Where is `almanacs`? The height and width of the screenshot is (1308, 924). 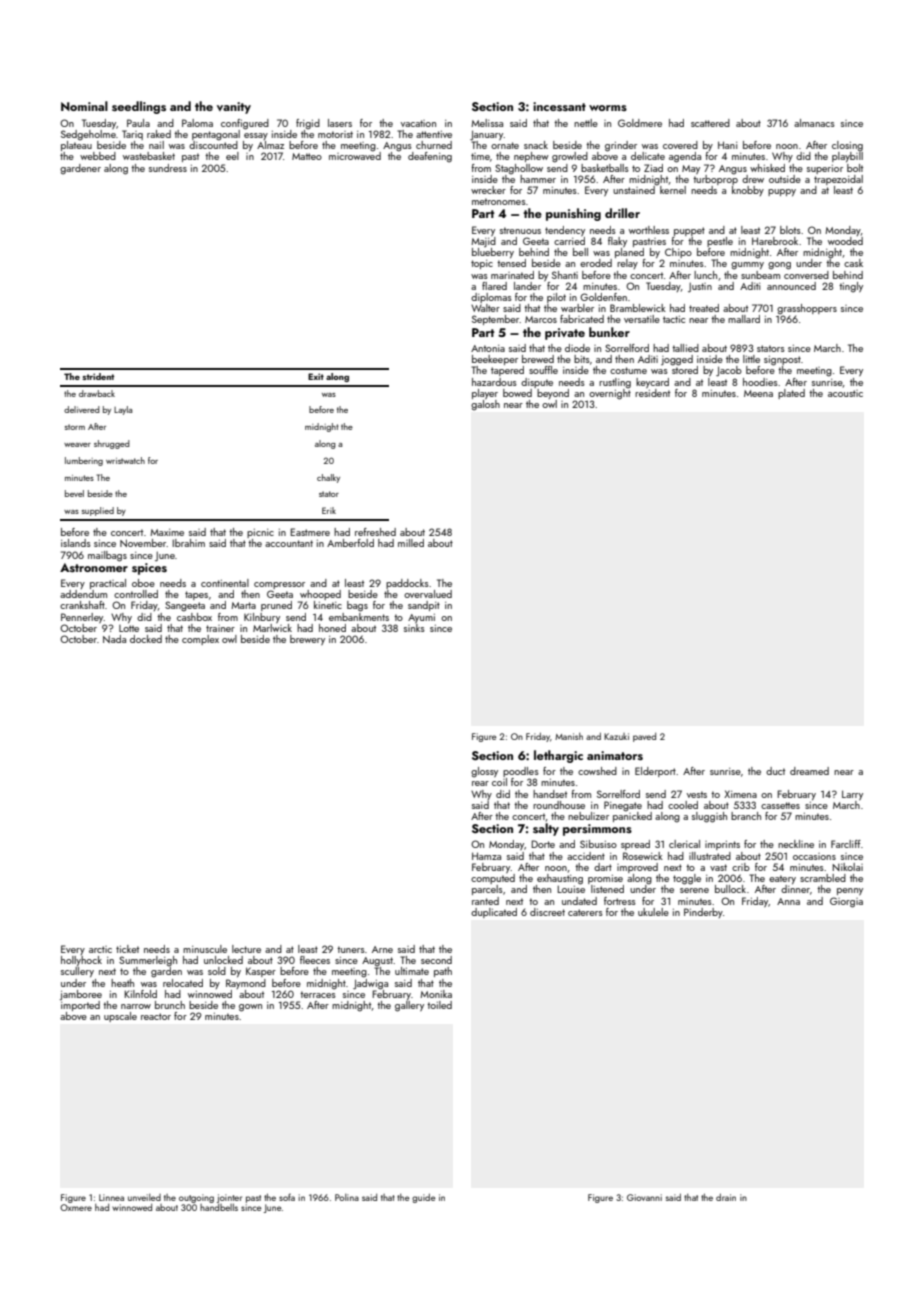
almanacs is located at coordinates (814, 123).
